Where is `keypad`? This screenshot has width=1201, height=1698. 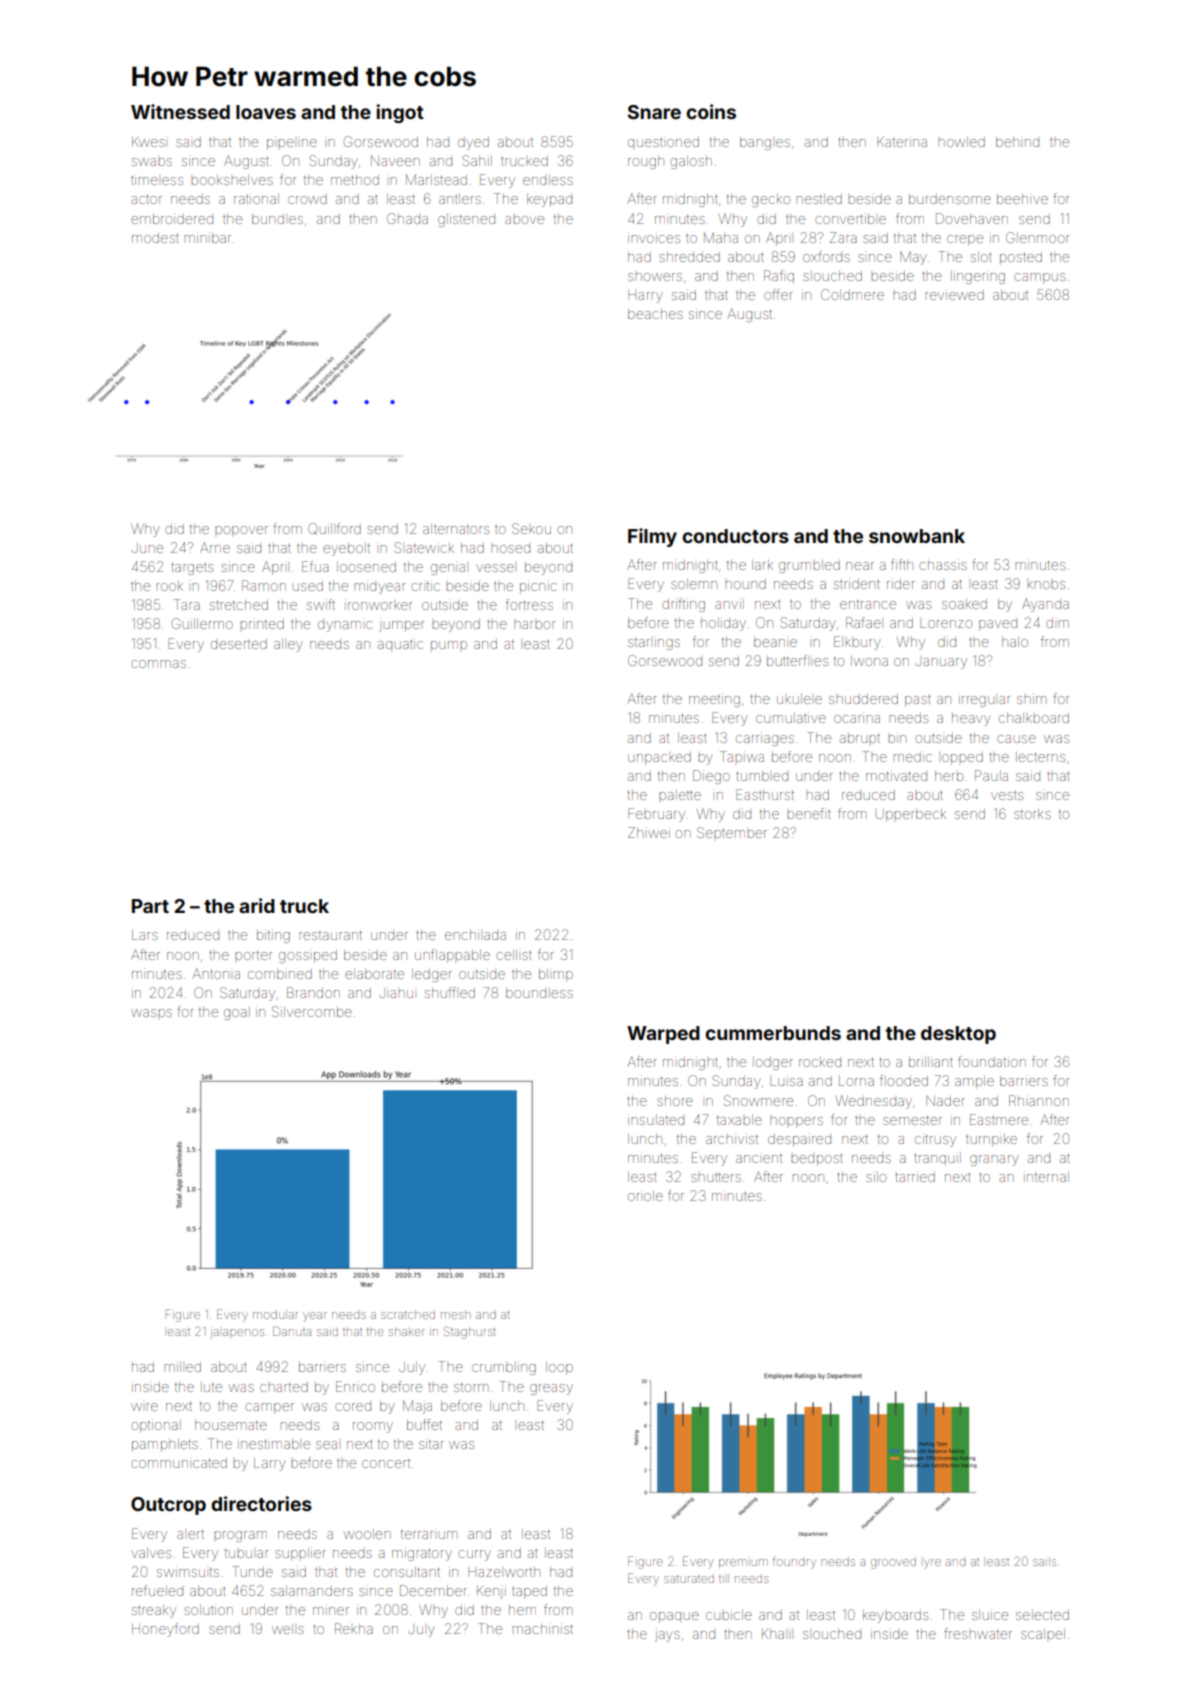 keypad is located at coordinates (549, 200).
